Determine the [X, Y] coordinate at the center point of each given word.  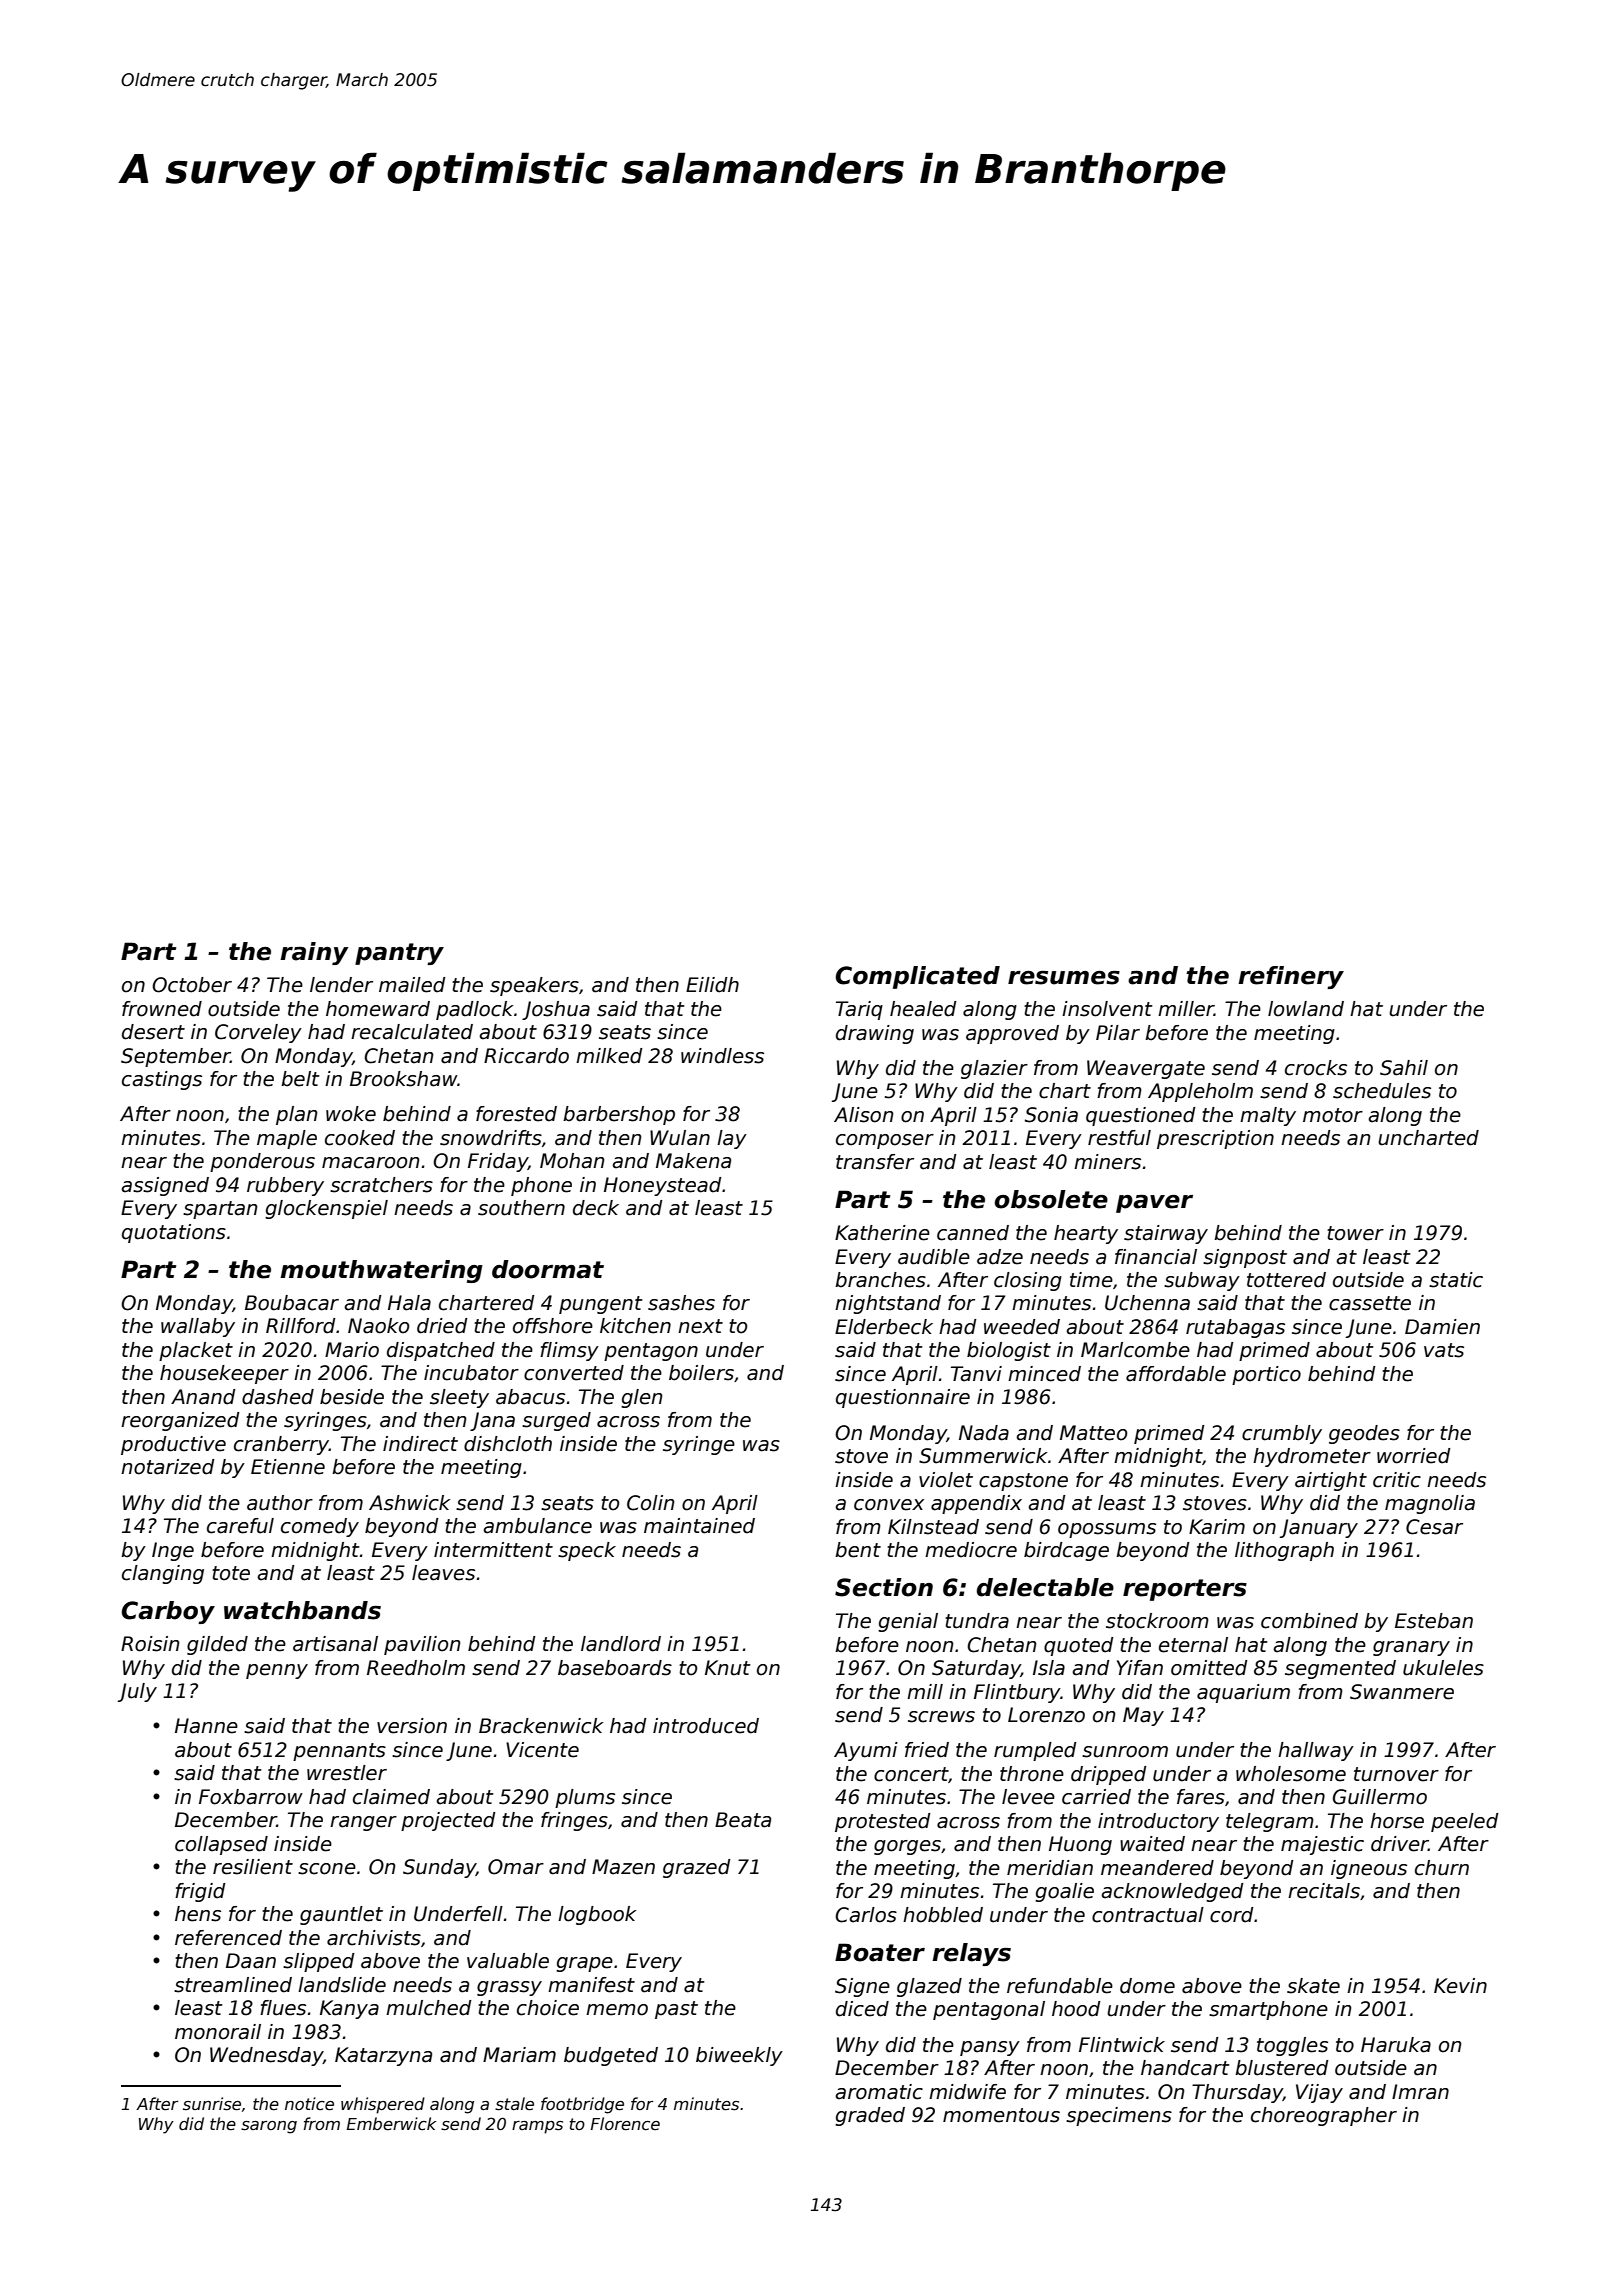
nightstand [888, 1304]
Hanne [206, 1726]
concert [911, 1774]
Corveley [258, 1033]
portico [1266, 1375]
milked [609, 1056]
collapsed [221, 1845]
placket [196, 1351]
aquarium [1243, 1693]
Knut [728, 1668]
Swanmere [1402, 1692]
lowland [1306, 1009]
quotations [174, 1233]
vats [1444, 1350]
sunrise [212, 2104]
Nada [984, 1433]
